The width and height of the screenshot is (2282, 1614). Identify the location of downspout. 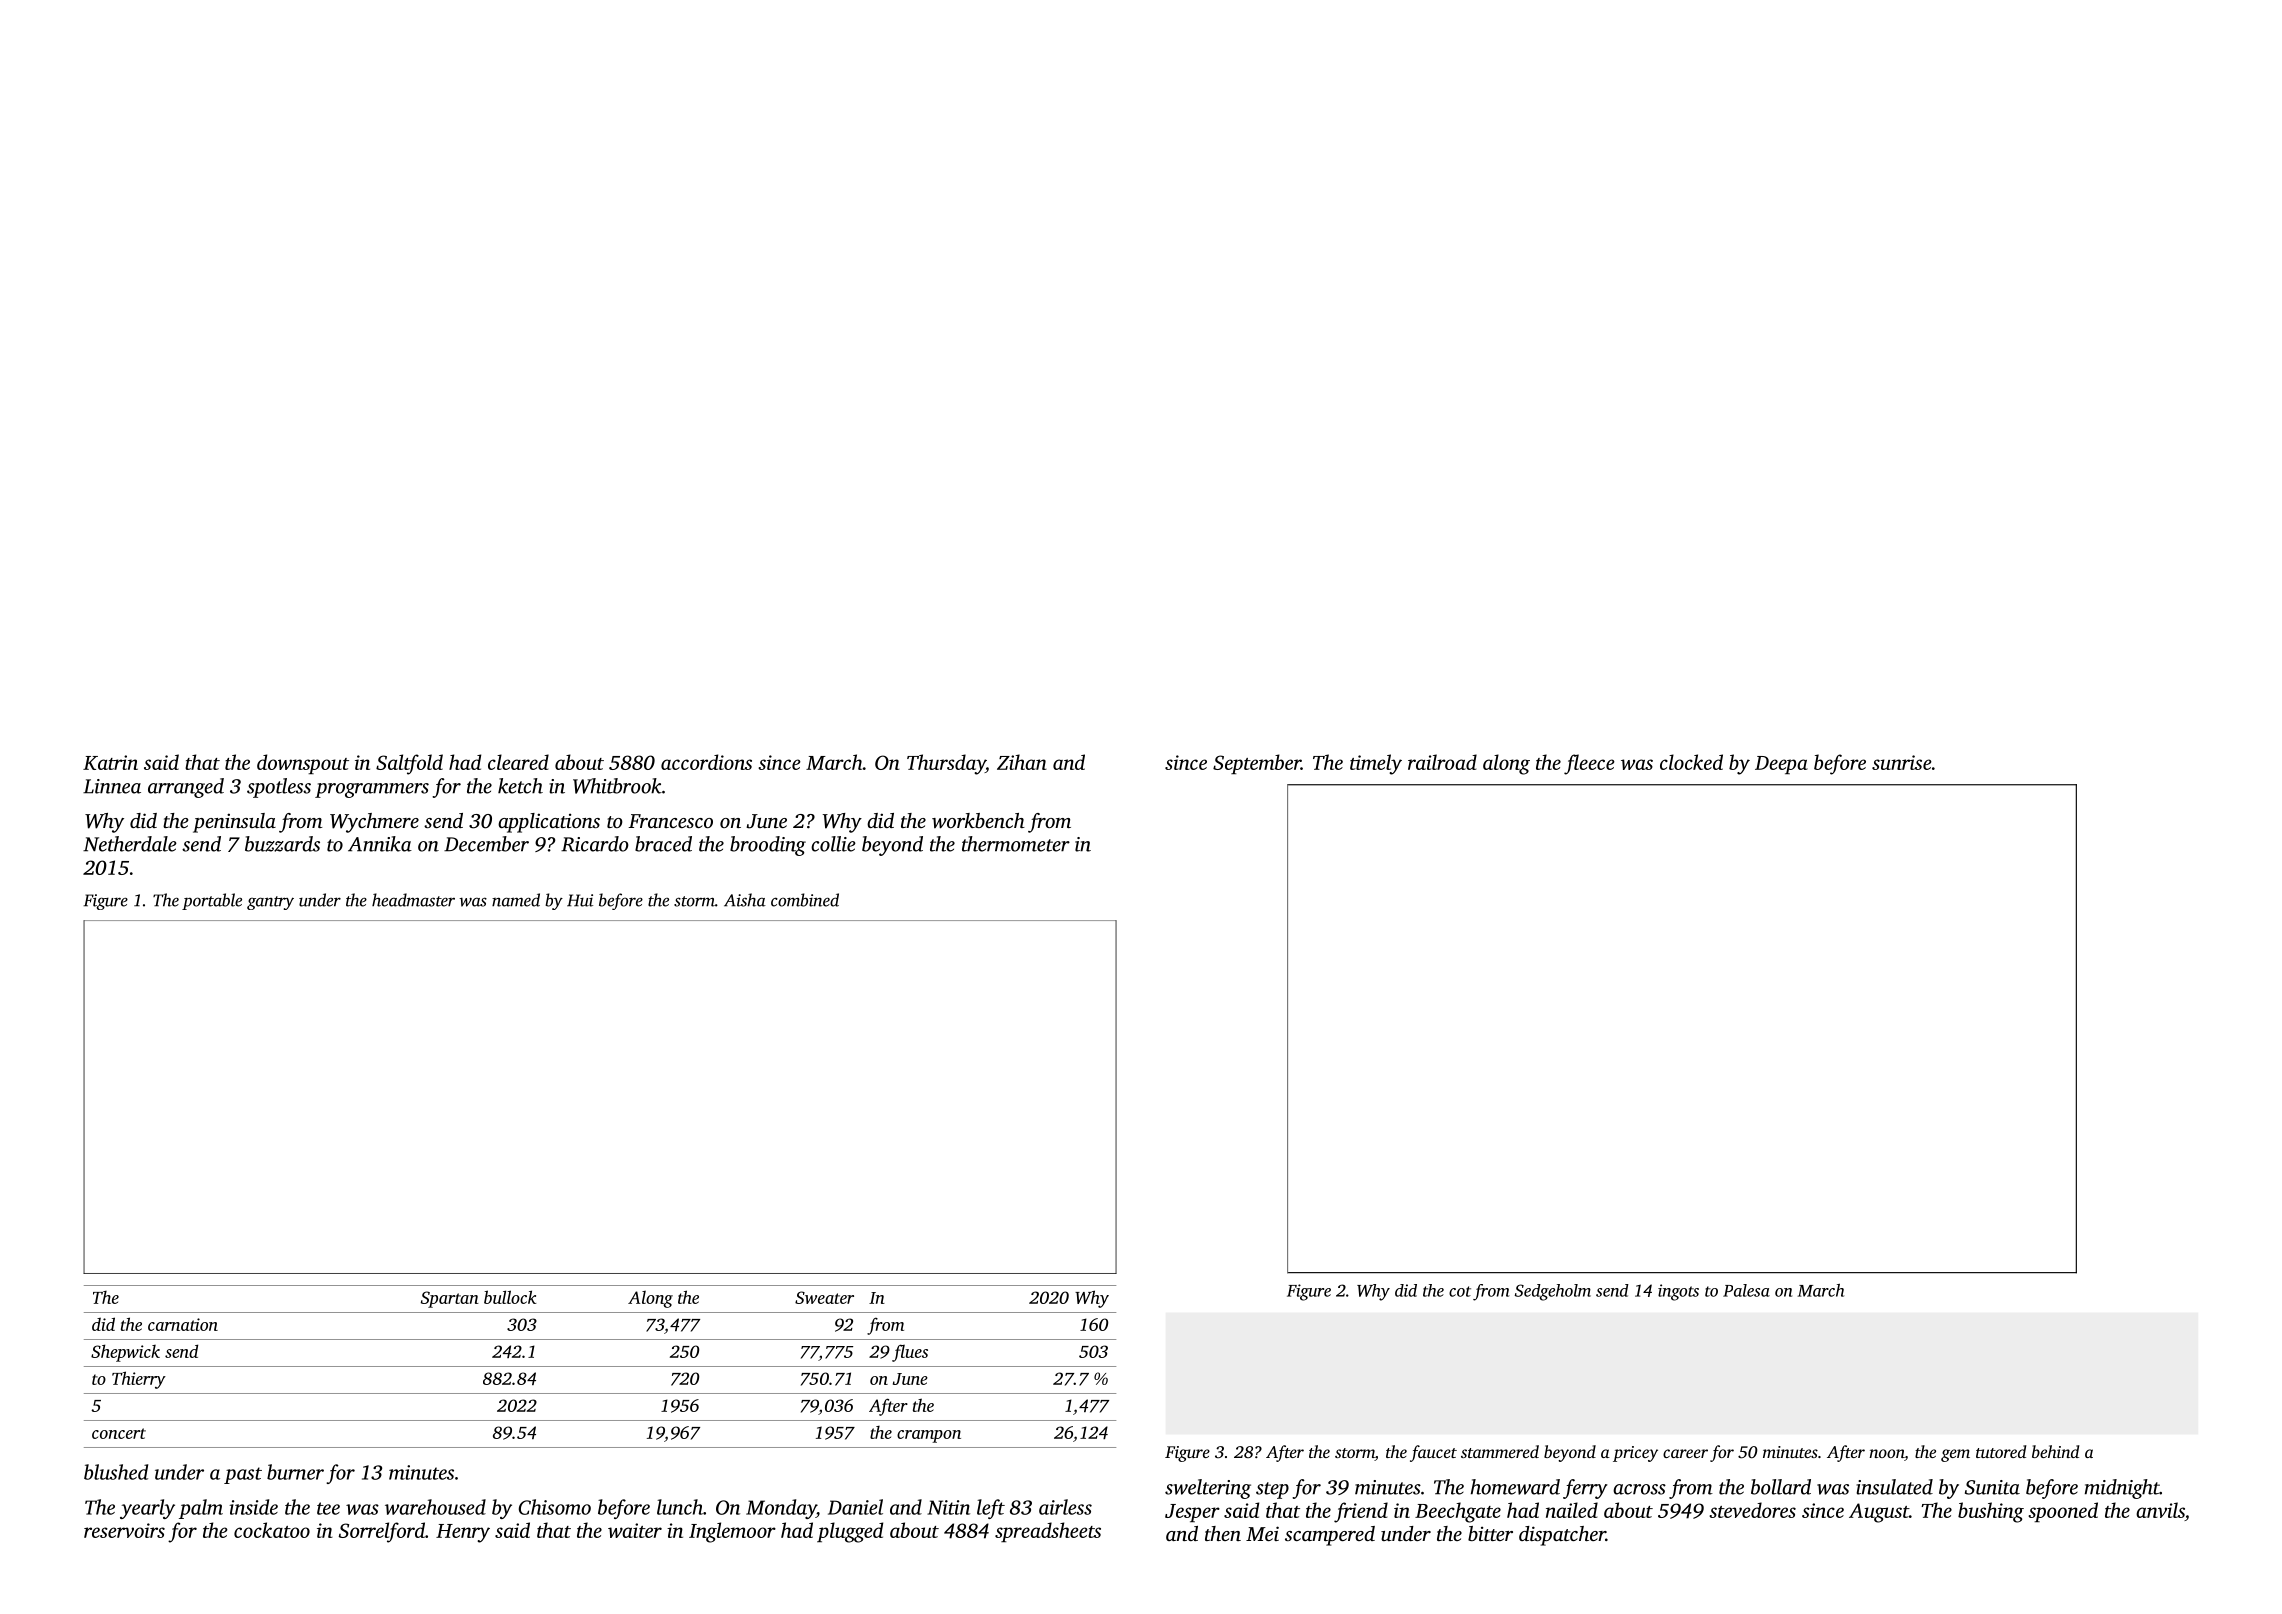
(303, 764).
